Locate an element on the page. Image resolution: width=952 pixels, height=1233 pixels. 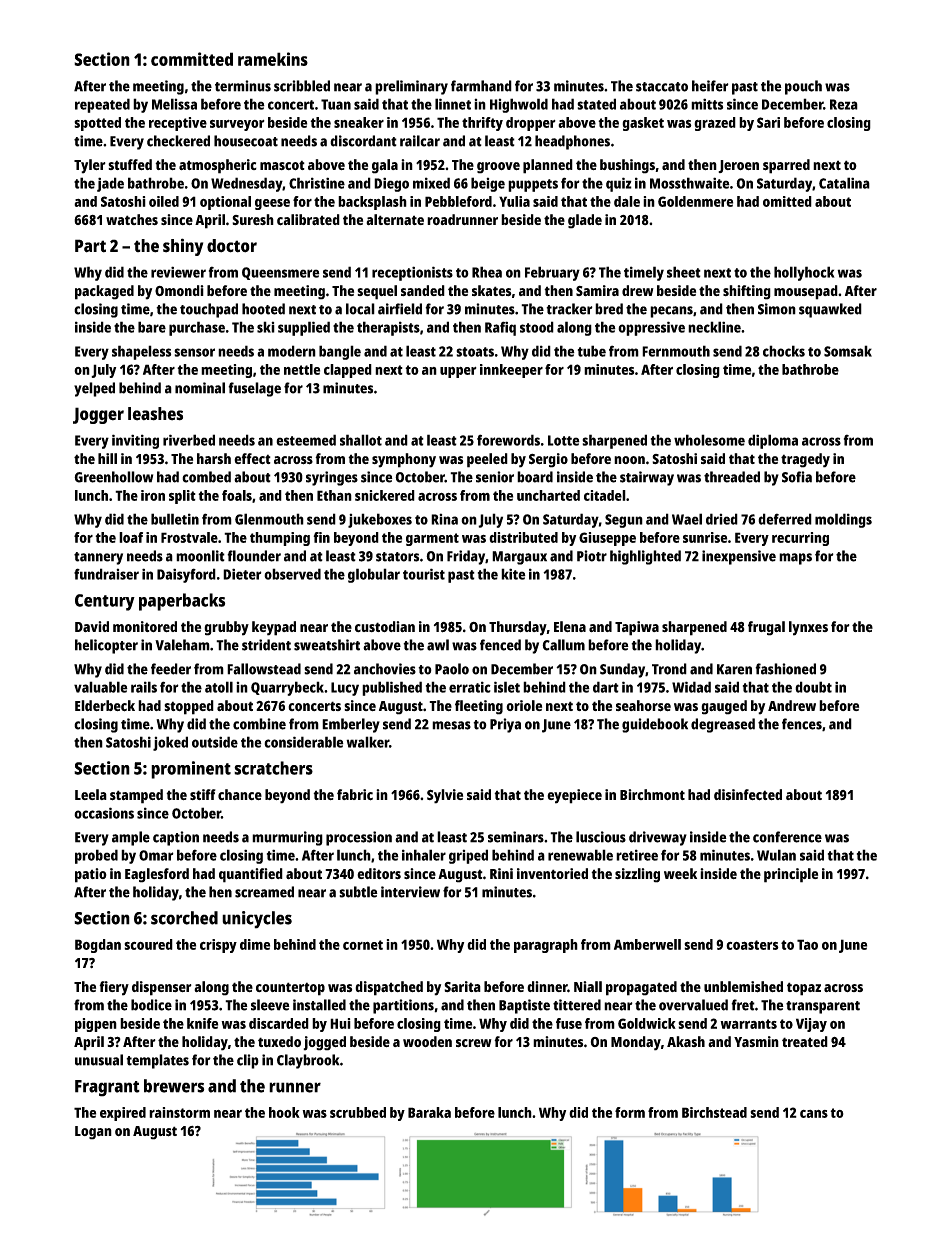
chocks is located at coordinates (784, 351).
